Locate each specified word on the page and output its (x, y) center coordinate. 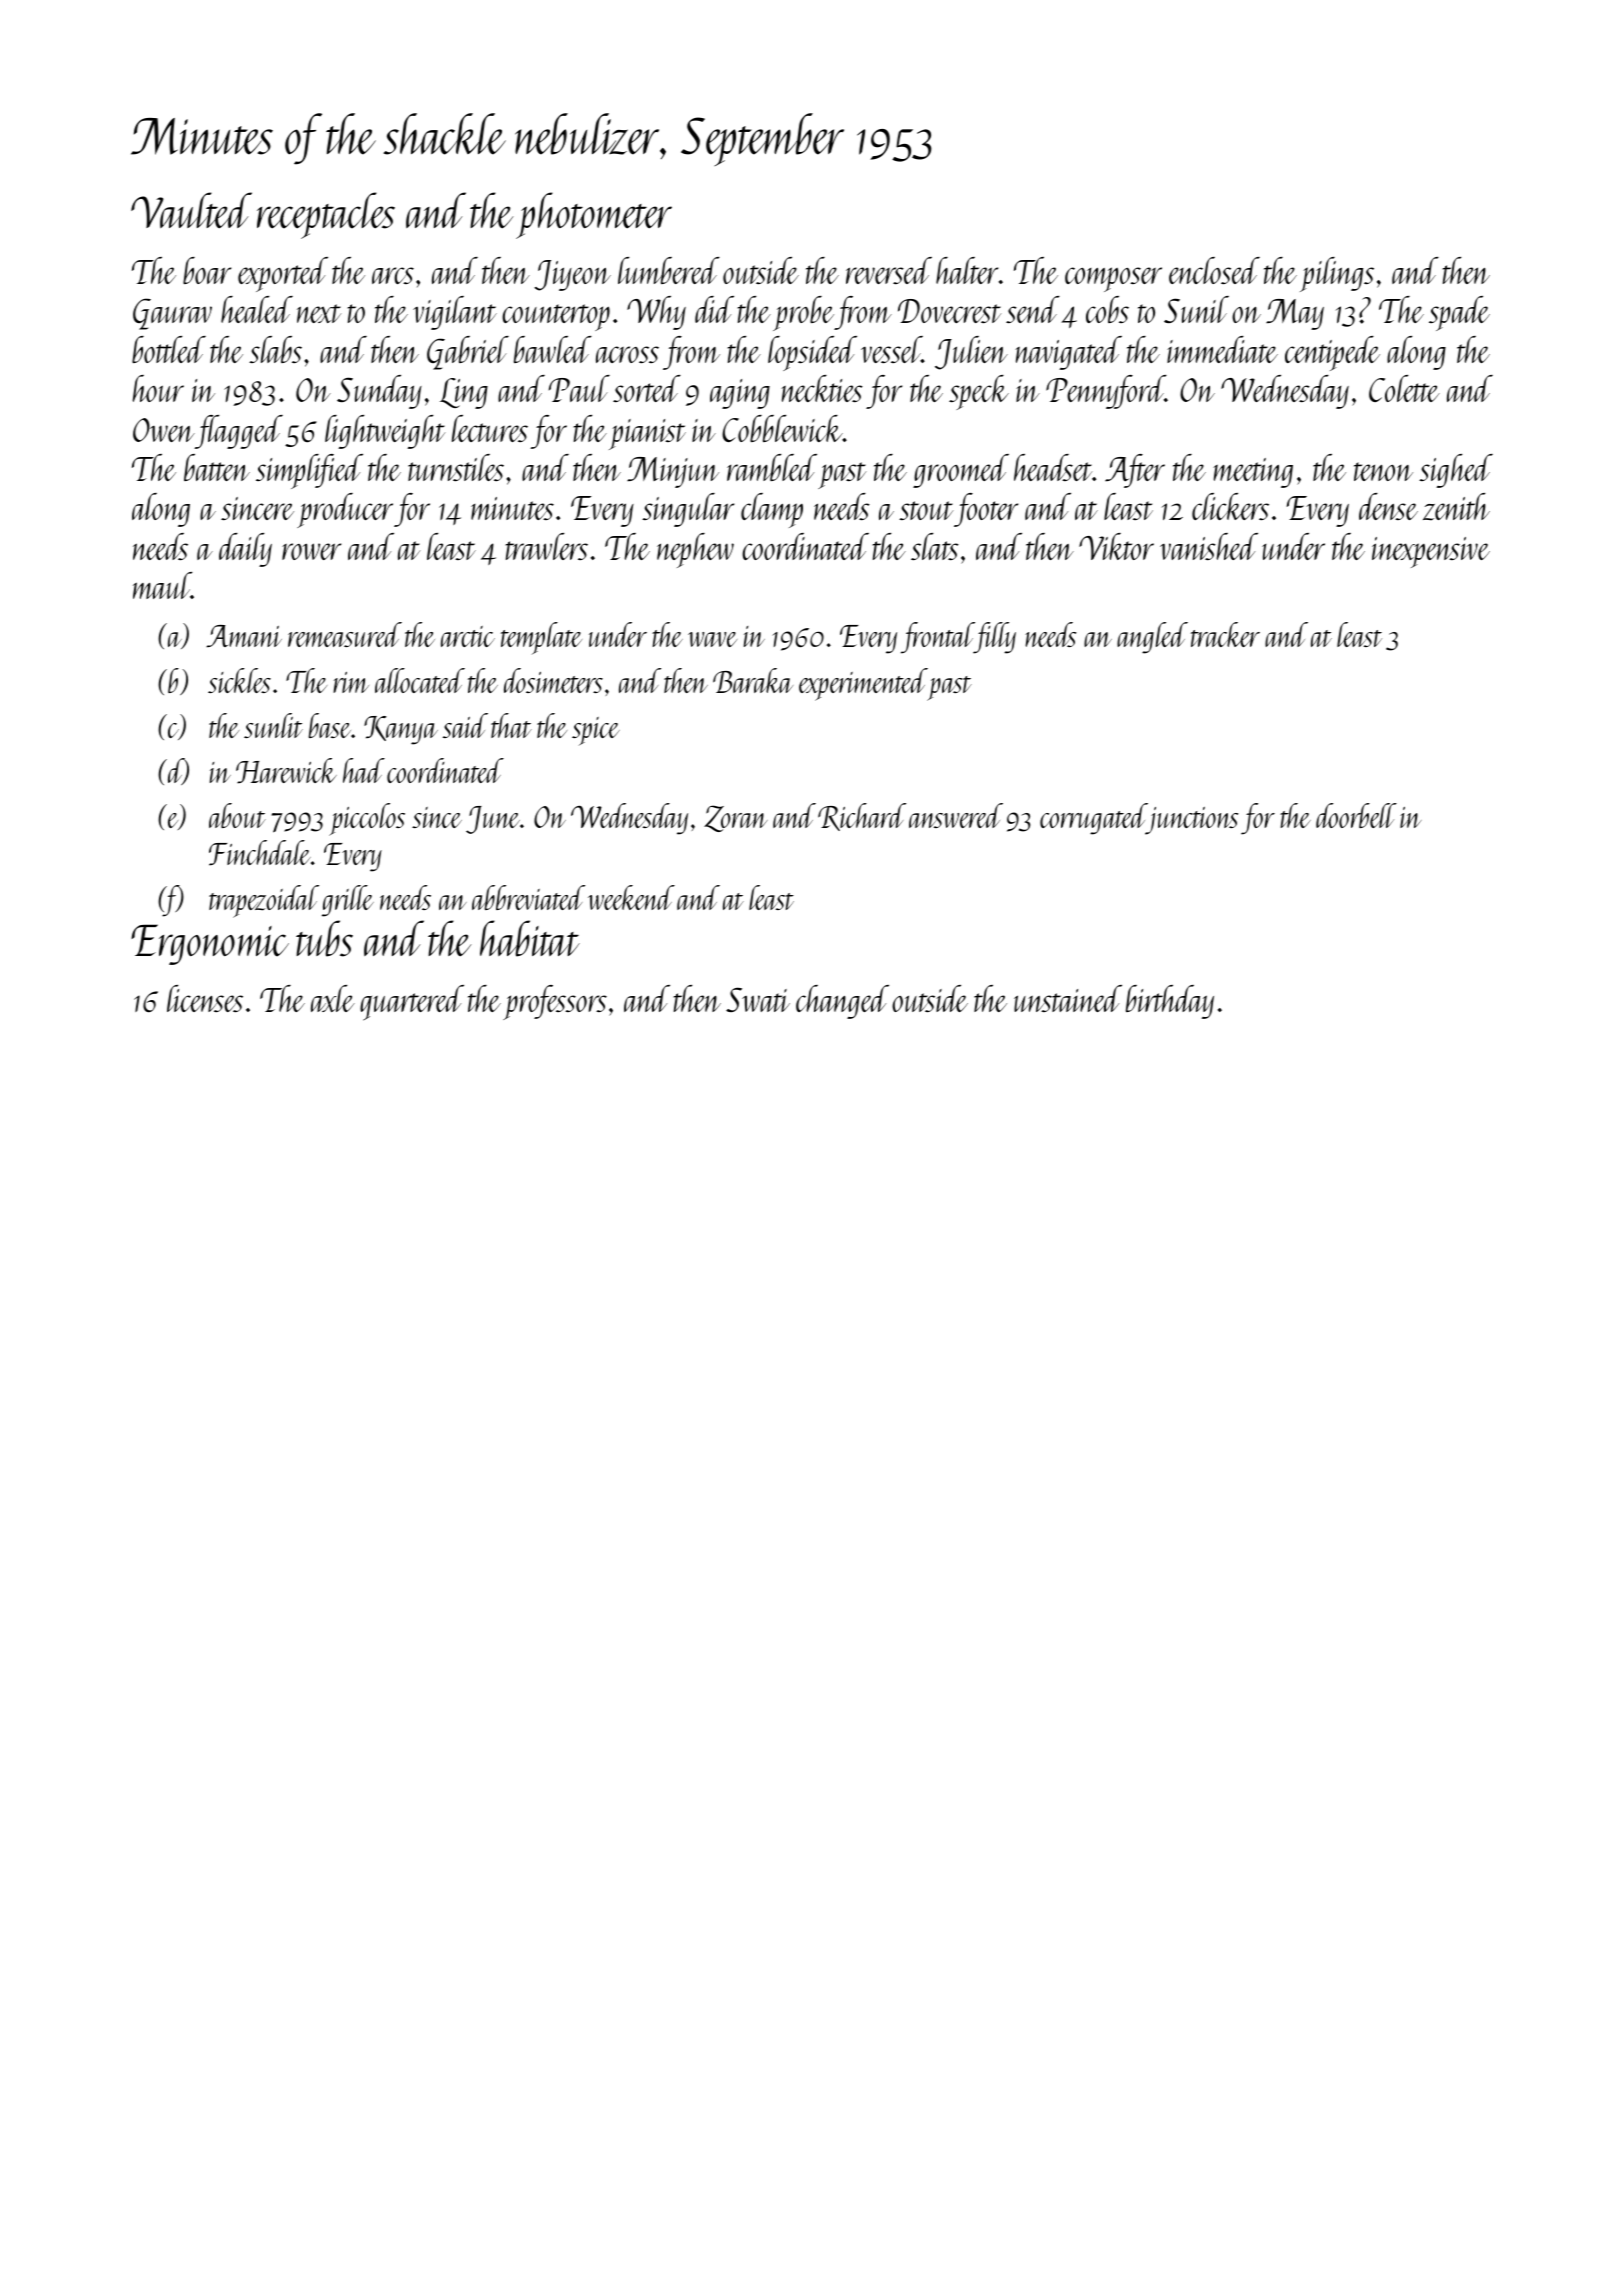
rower (311, 551)
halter (967, 270)
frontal (937, 638)
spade (1459, 313)
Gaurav (172, 314)
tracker (1225, 634)
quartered (412, 1003)
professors (555, 1002)
